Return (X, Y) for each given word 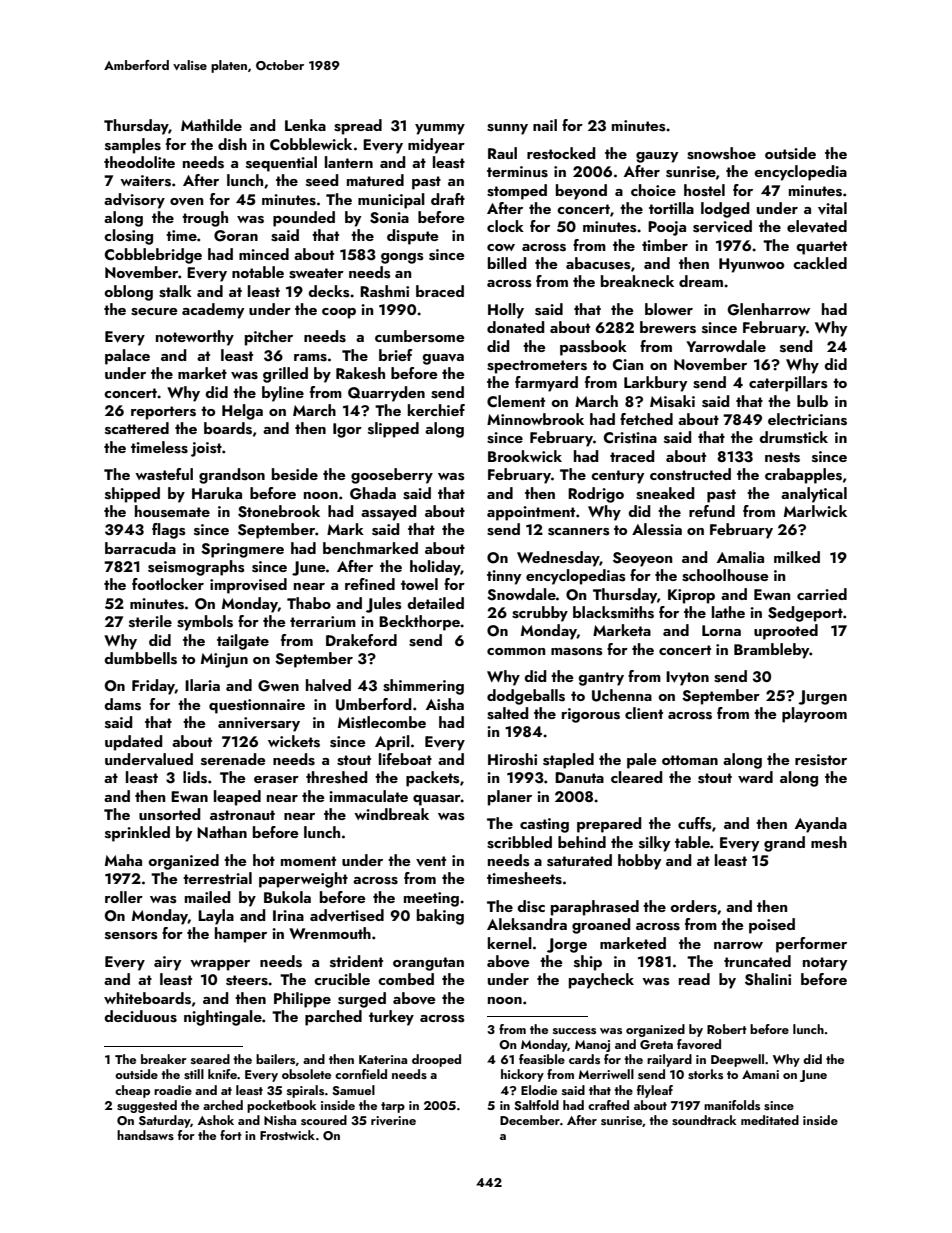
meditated (770, 1120)
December (530, 1120)
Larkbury (655, 384)
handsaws (145, 1135)
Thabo (309, 603)
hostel (704, 190)
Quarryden (386, 394)
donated (516, 327)
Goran (236, 236)
